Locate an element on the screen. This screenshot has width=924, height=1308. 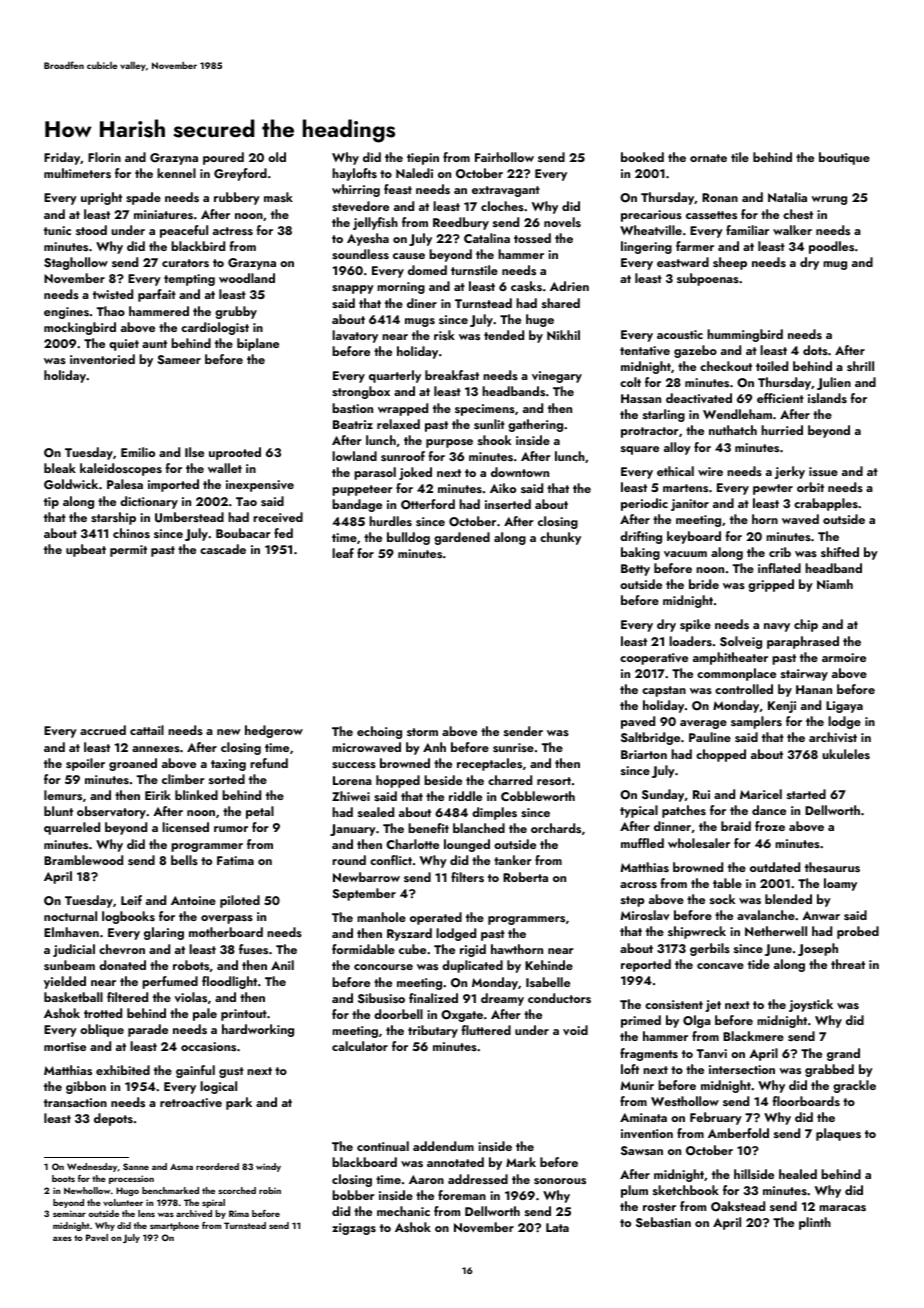
accrued is located at coordinates (103, 730).
